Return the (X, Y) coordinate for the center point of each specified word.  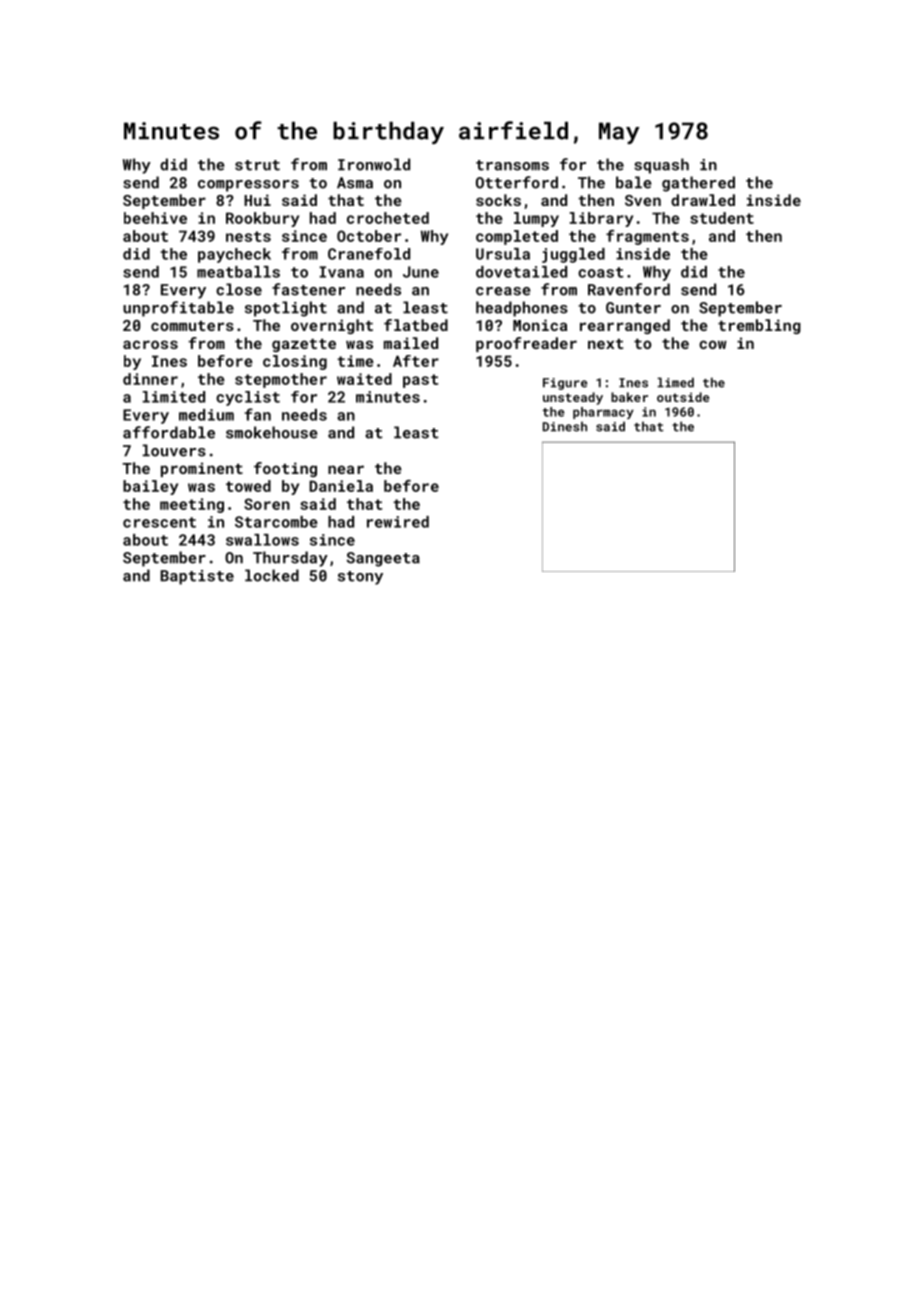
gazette (304, 345)
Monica (540, 325)
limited (174, 397)
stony (360, 578)
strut (257, 165)
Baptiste (197, 577)
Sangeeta (383, 559)
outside (683, 397)
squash (661, 166)
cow (713, 344)
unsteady (573, 398)
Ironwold (374, 164)
